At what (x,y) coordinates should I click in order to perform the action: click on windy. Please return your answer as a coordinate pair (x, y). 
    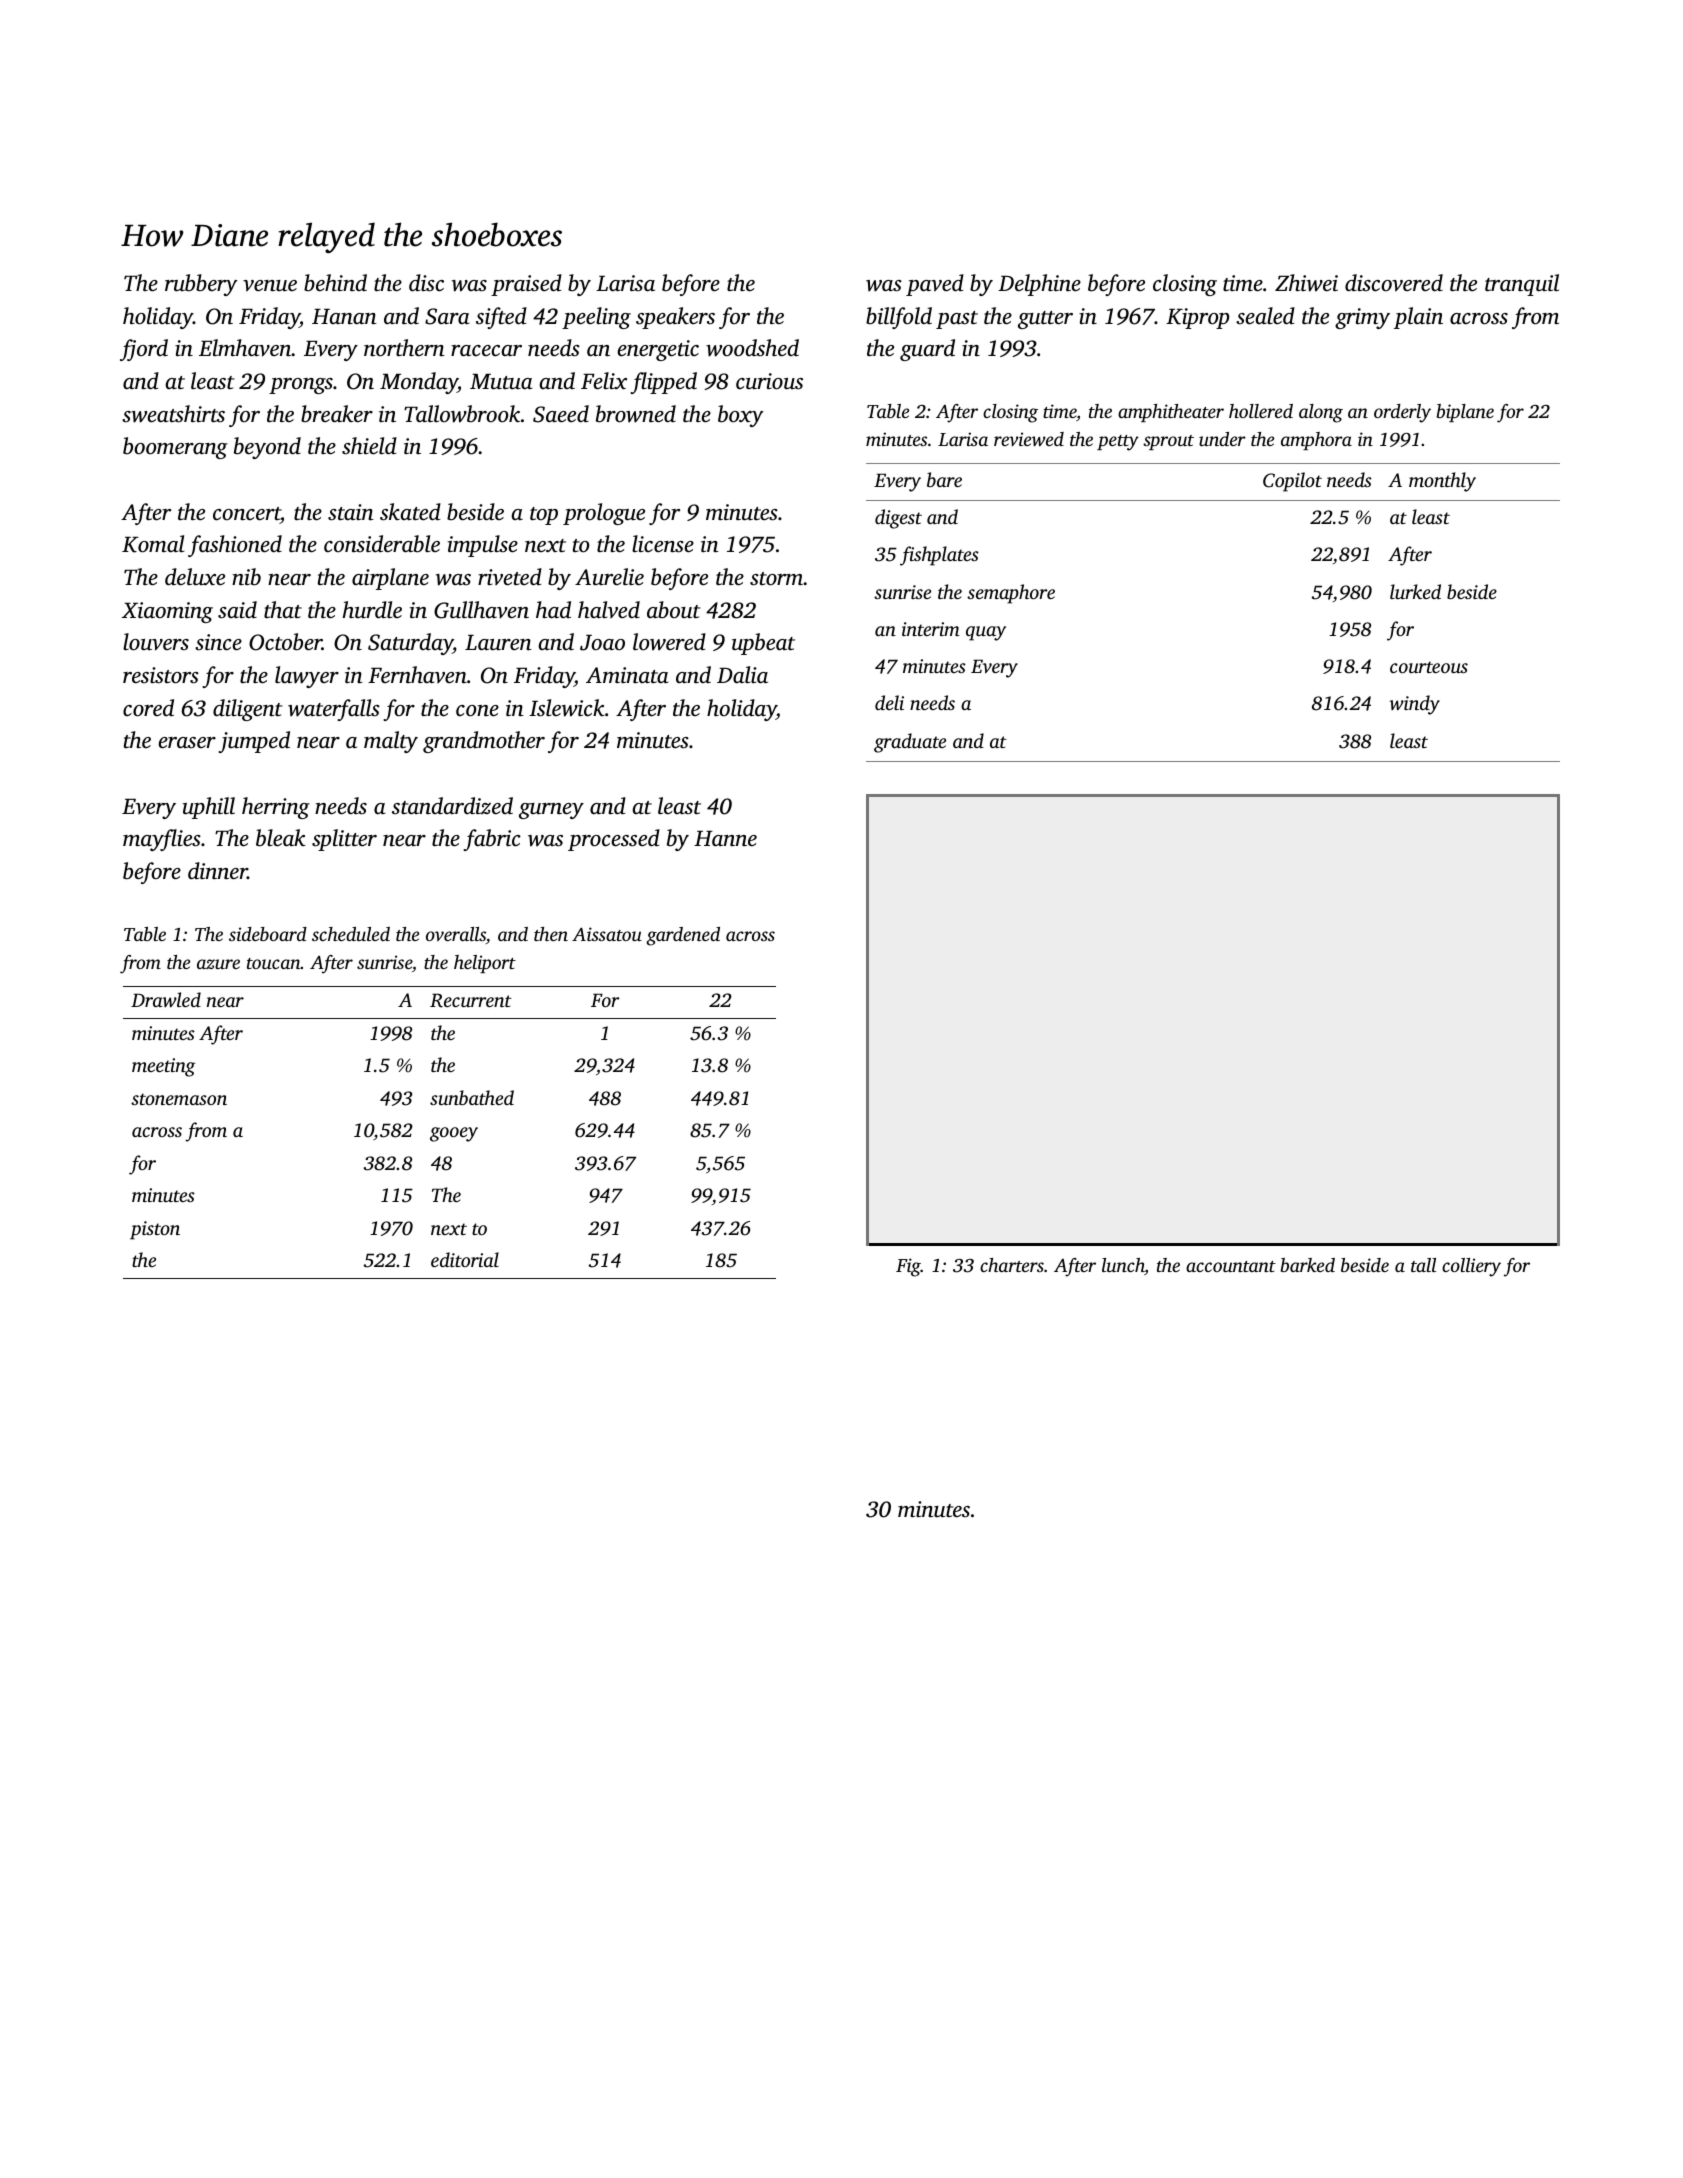
    Looking at the image, I should click on (1415, 705).
